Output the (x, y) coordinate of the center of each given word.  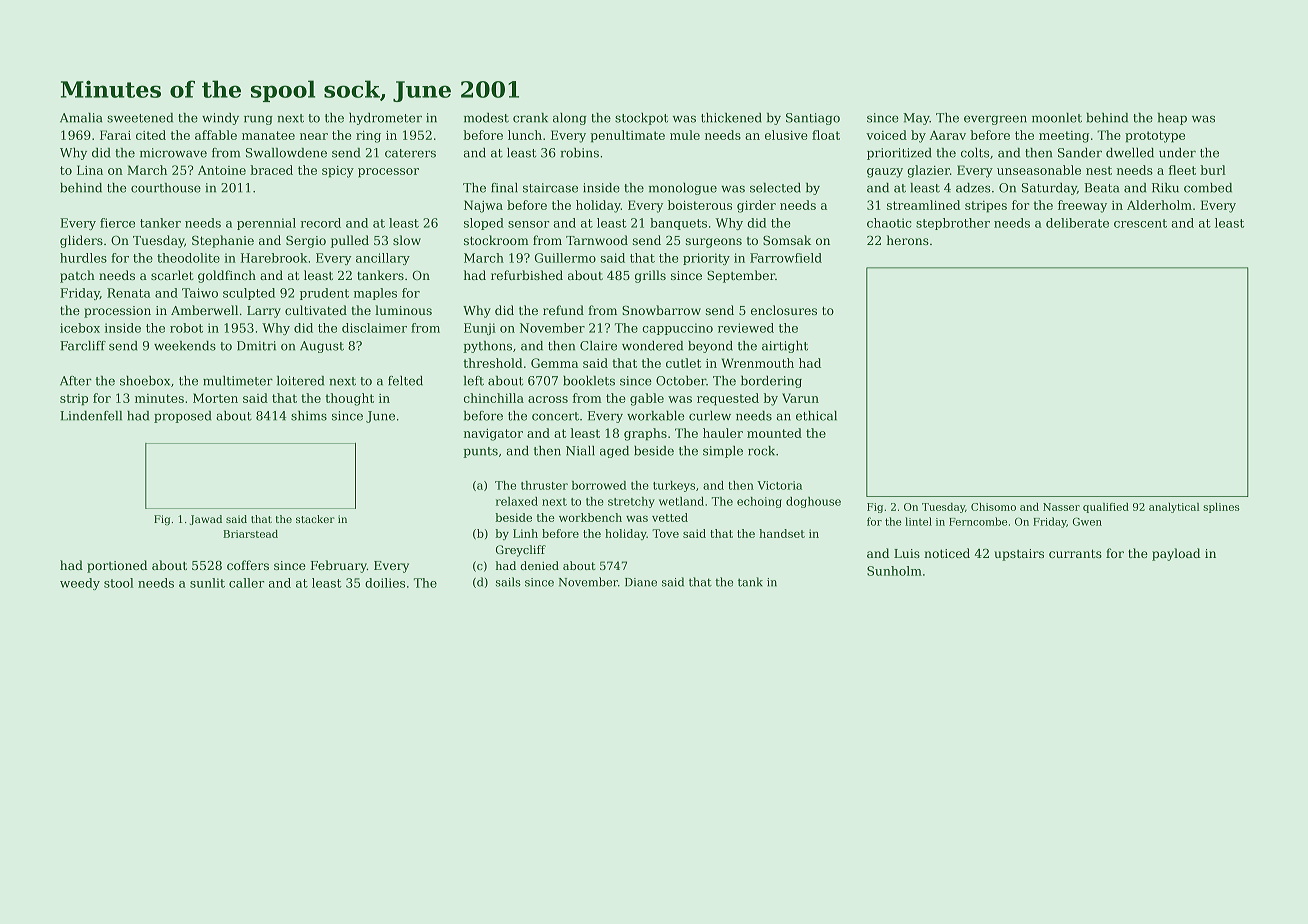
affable (216, 135)
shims (309, 416)
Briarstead (250, 534)
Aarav (948, 135)
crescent (1140, 223)
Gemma (554, 363)
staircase (550, 188)
